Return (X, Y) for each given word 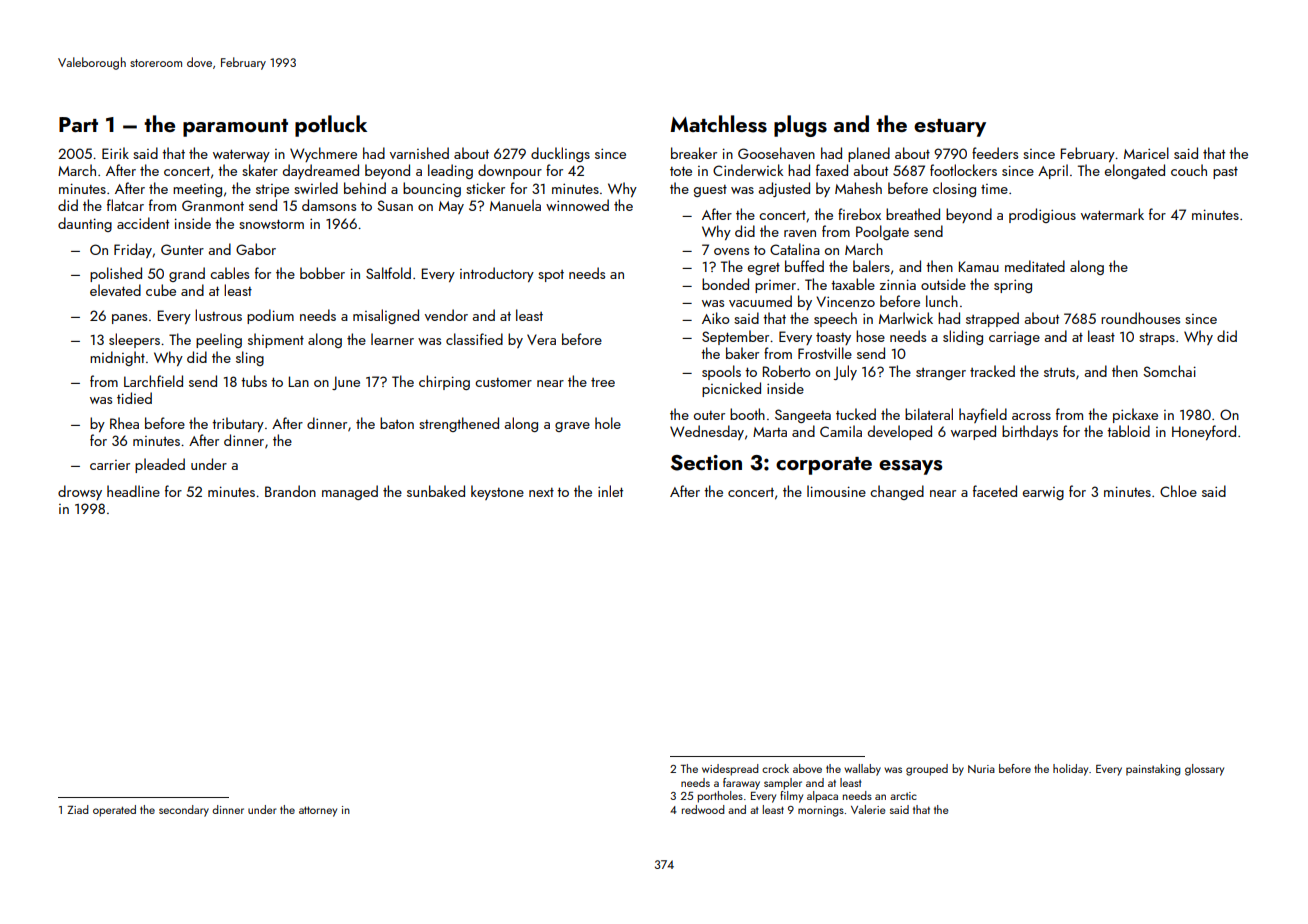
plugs (800, 126)
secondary (184, 811)
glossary (1204, 770)
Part (78, 124)
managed (350, 492)
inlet (610, 491)
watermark (1112, 214)
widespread (730, 770)
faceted (995, 491)
